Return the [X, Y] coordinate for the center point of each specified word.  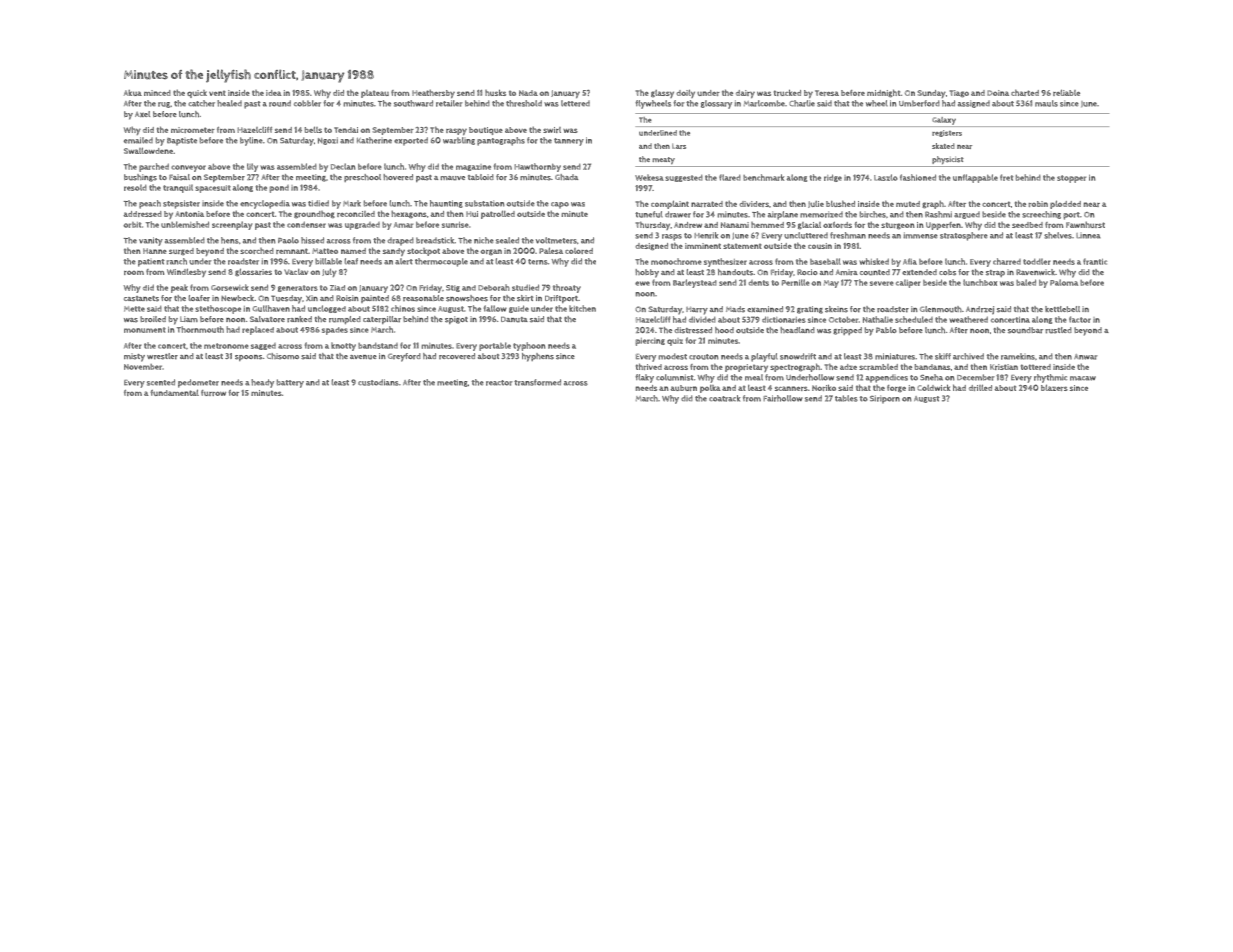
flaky [645, 378]
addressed [143, 214]
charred [1007, 261]
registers [947, 133]
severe [881, 283]
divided [702, 319]
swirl [552, 130]
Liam [189, 319]
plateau [375, 94]
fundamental [175, 392]
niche [484, 240]
